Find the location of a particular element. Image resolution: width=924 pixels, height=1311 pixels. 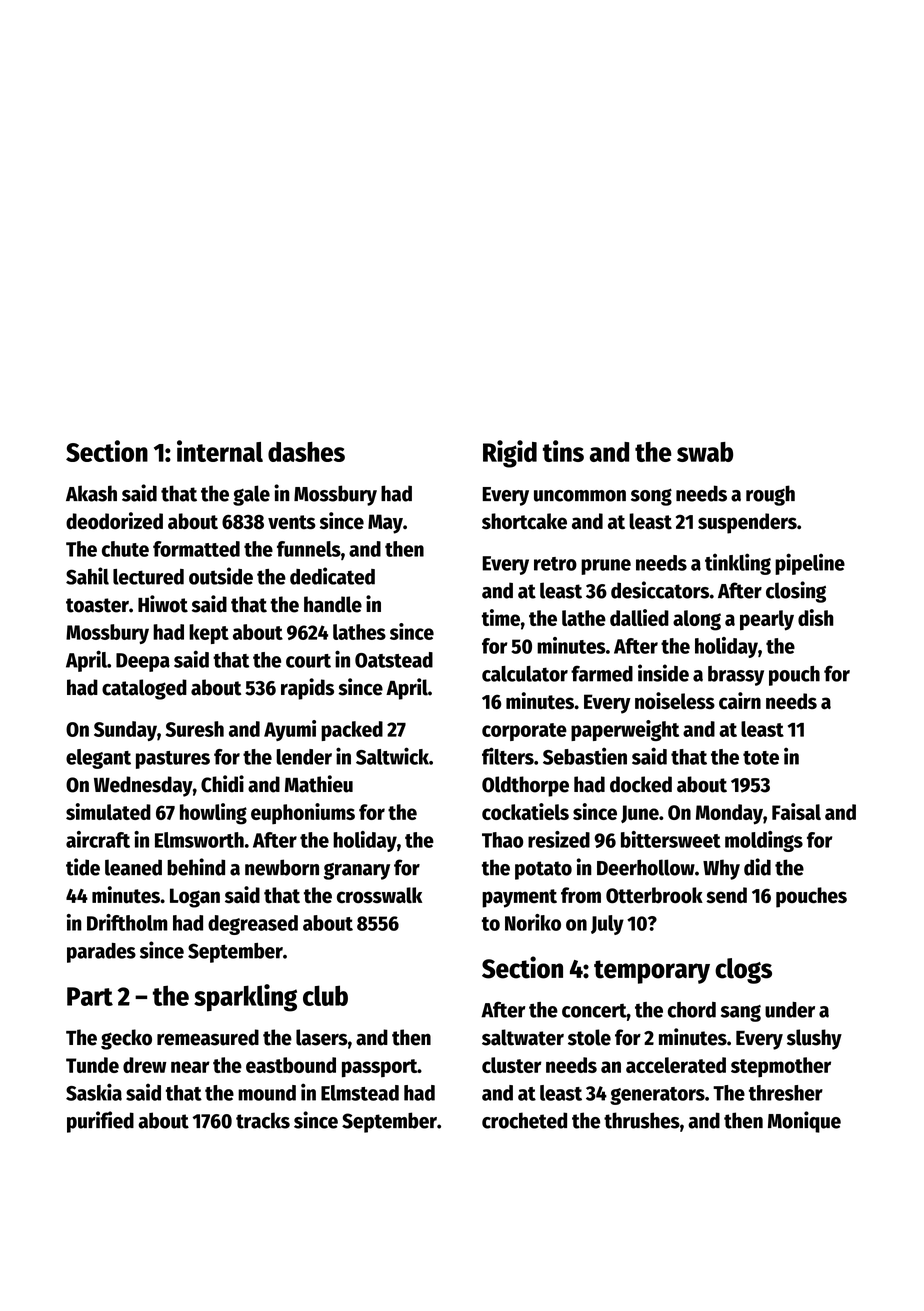

tracks is located at coordinates (263, 1120).
